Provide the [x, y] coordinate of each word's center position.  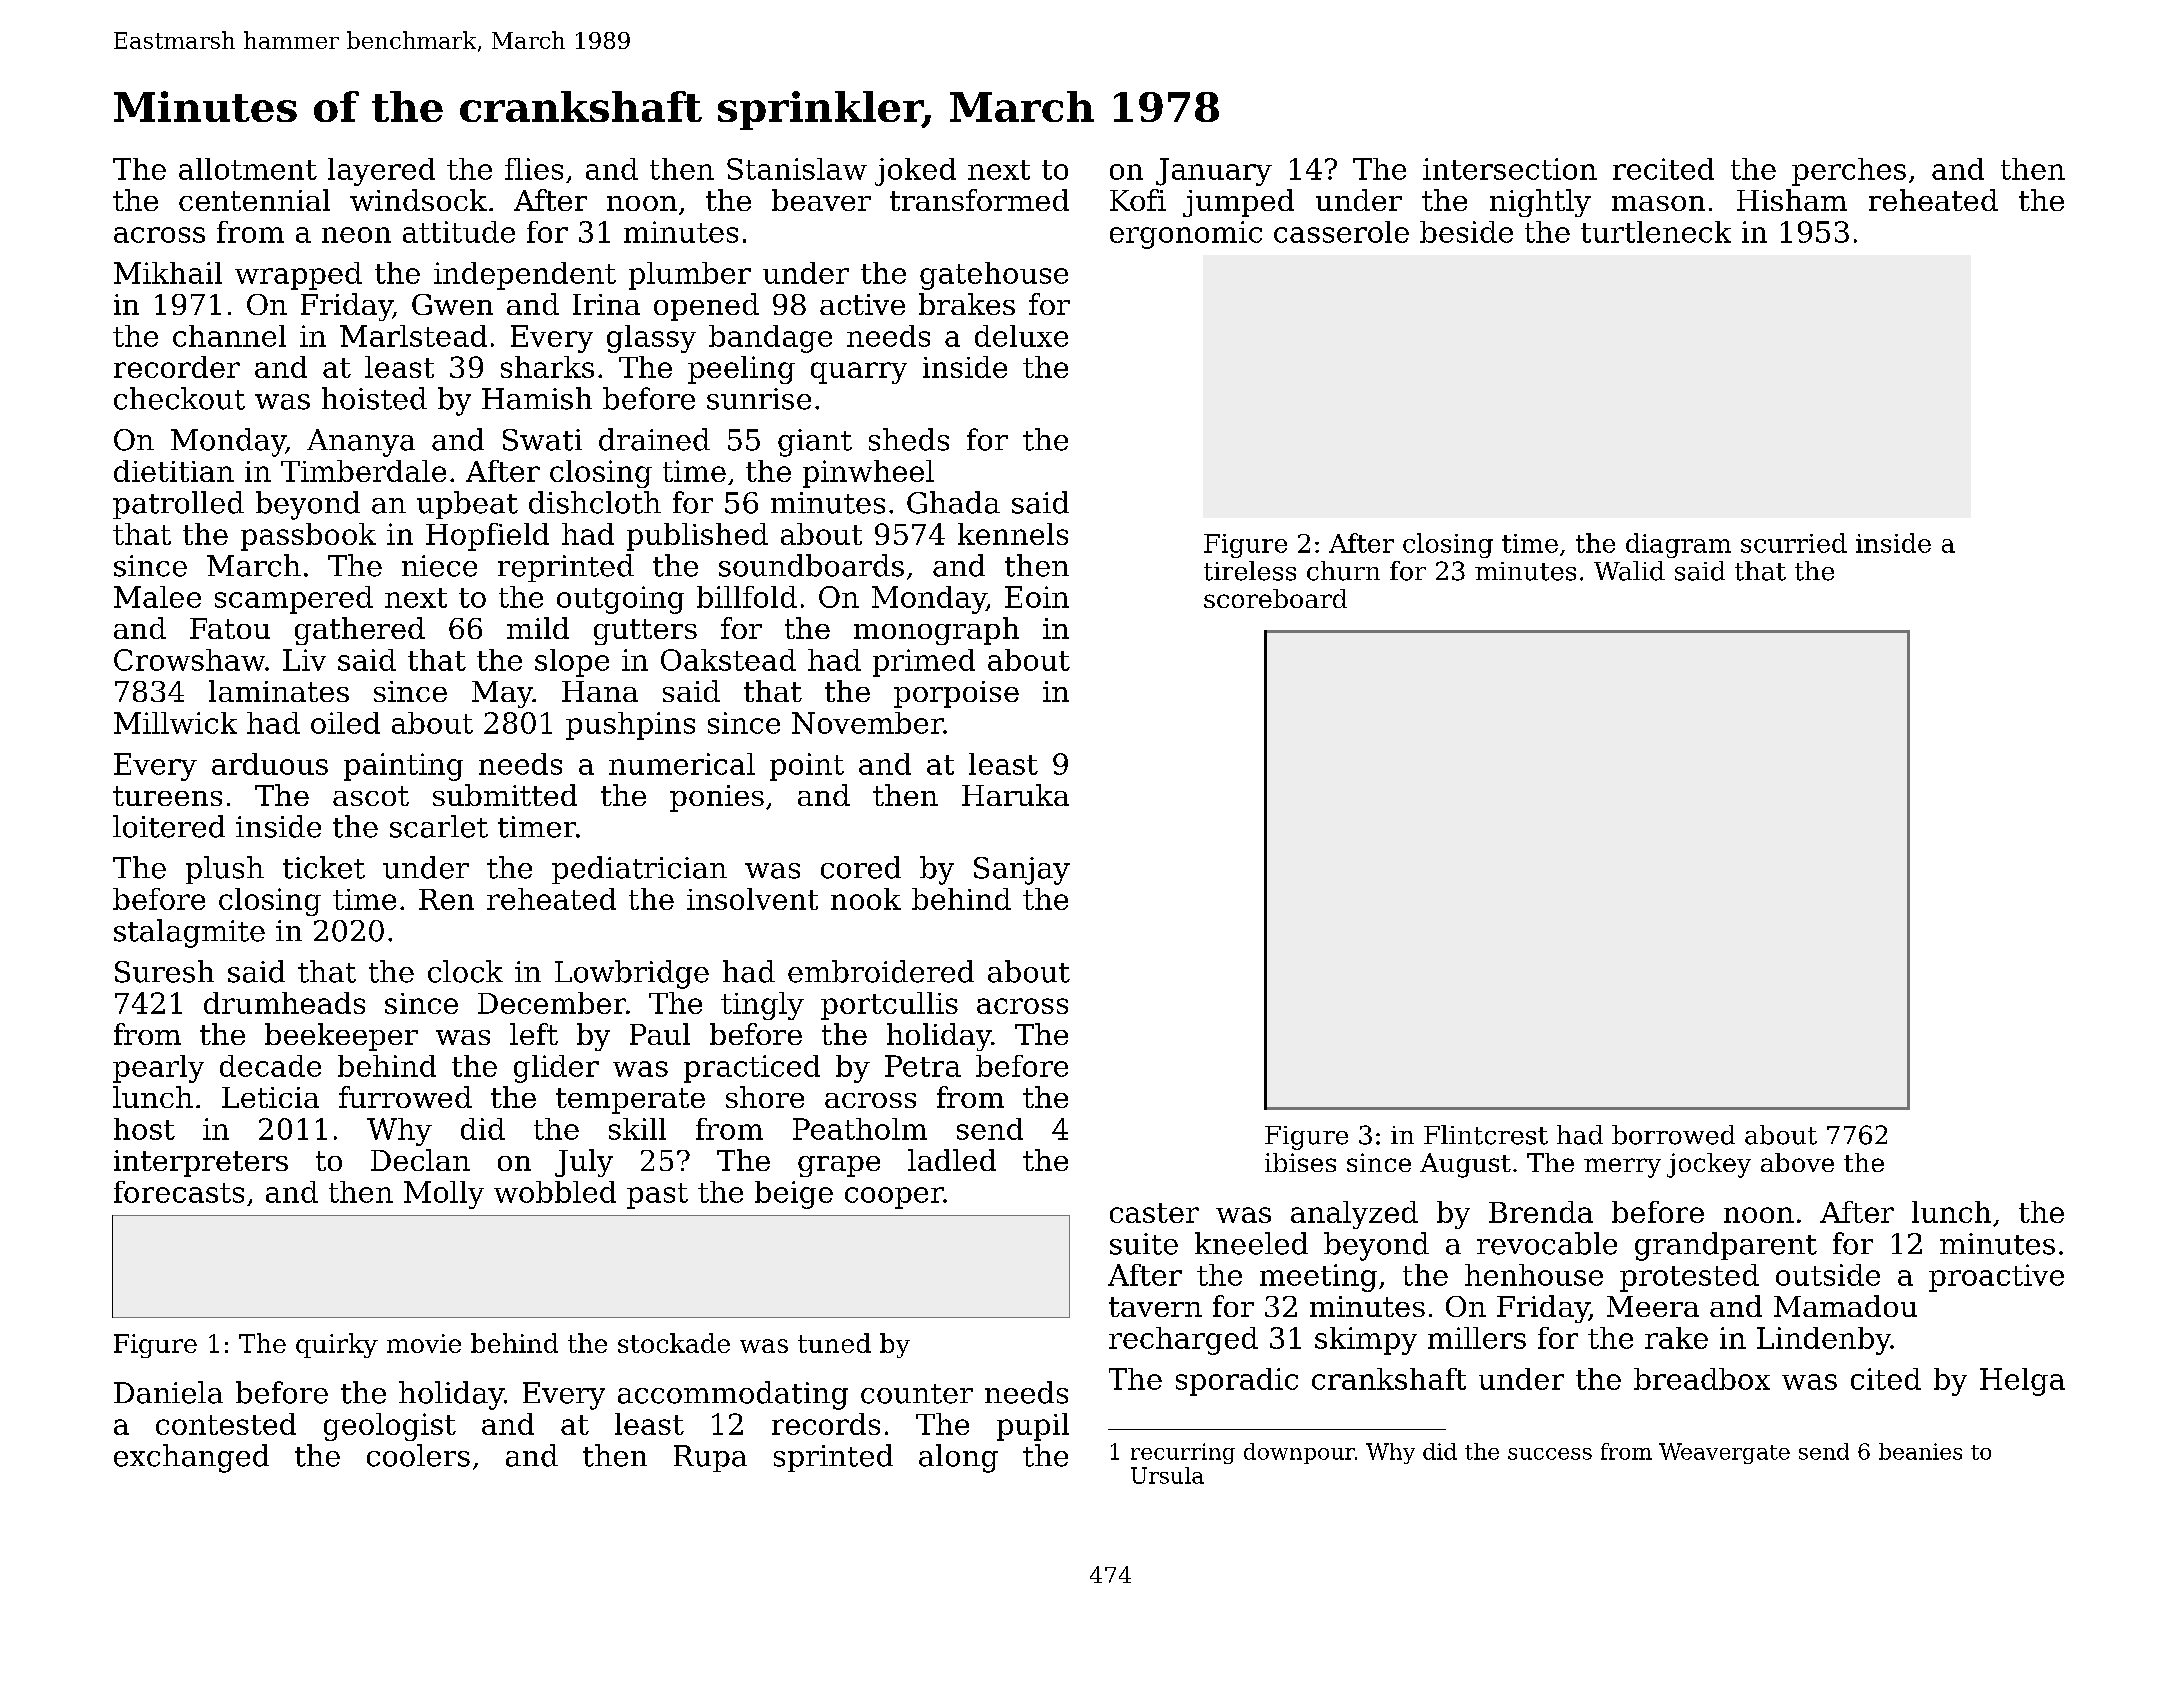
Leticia [270, 1097]
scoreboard [1275, 598]
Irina [606, 304]
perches [1849, 172]
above [1797, 1162]
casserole [1341, 232]
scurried [1794, 543]
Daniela [168, 1392]
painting [403, 767]
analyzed [1354, 1215]
